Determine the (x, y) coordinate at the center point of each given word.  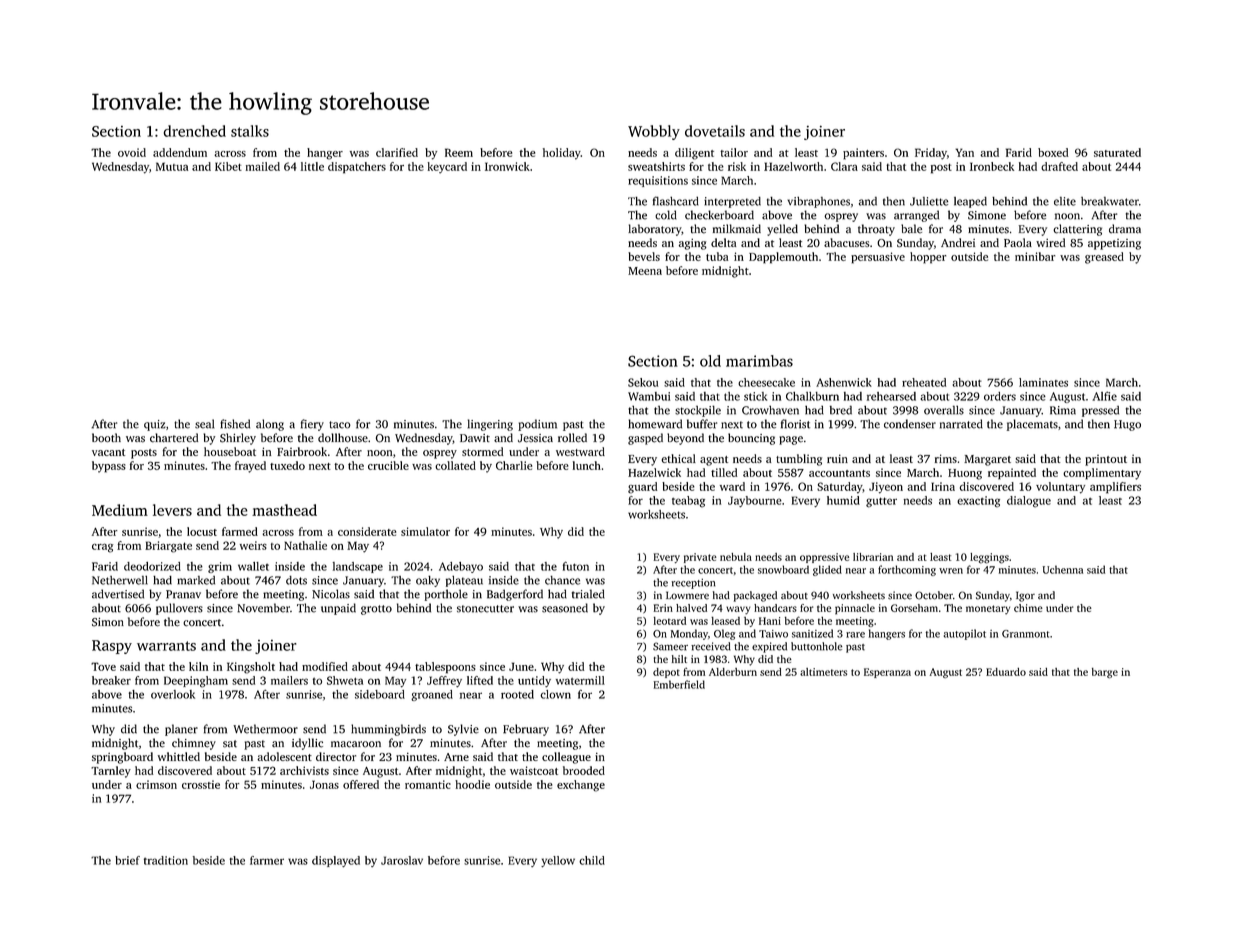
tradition (166, 860)
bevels (644, 256)
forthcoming (907, 570)
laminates (1043, 382)
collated (455, 465)
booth (106, 437)
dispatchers (357, 168)
